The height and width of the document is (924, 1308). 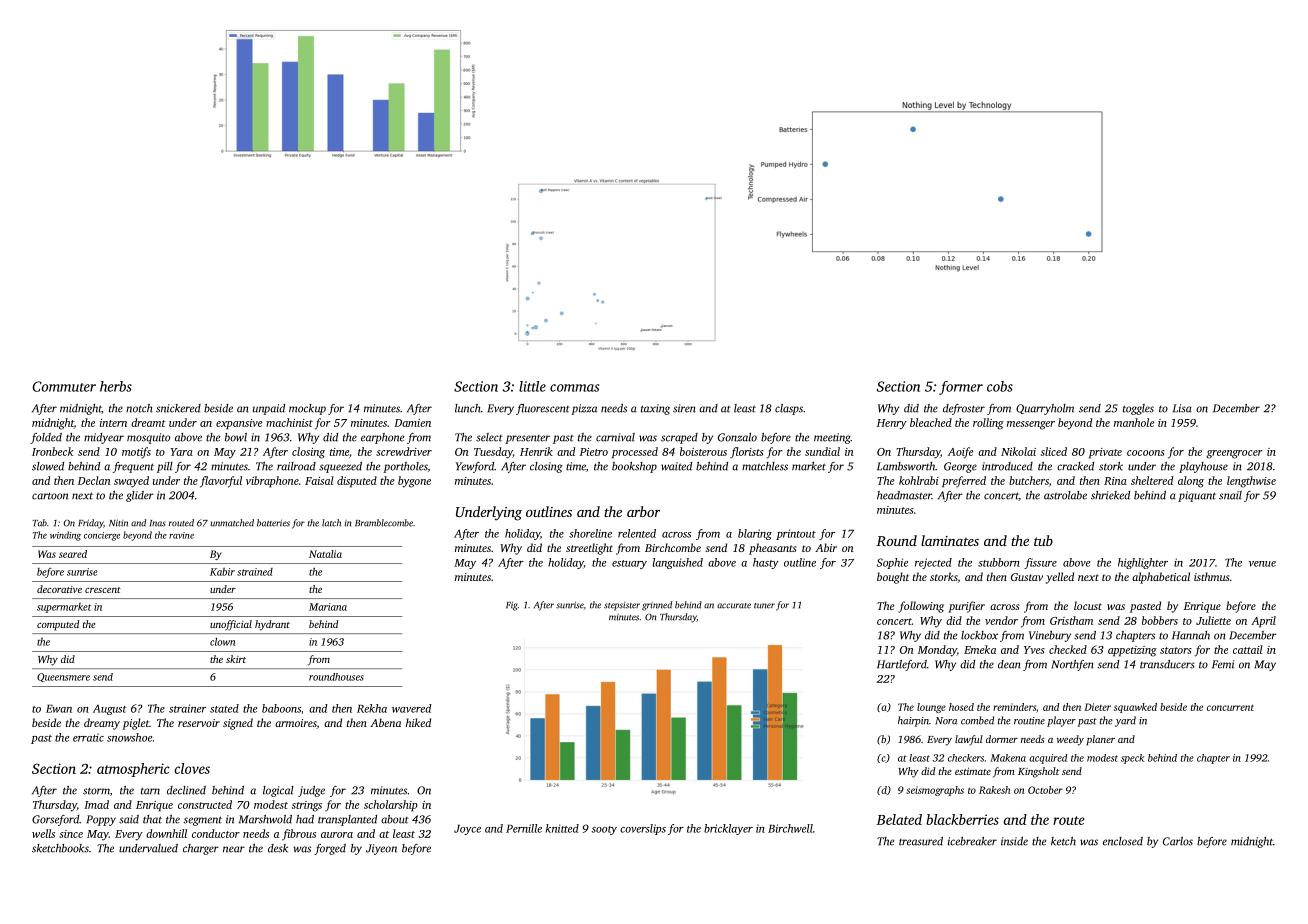 What do you see at coordinates (116, 386) in the document?
I see `herbs` at bounding box center [116, 386].
